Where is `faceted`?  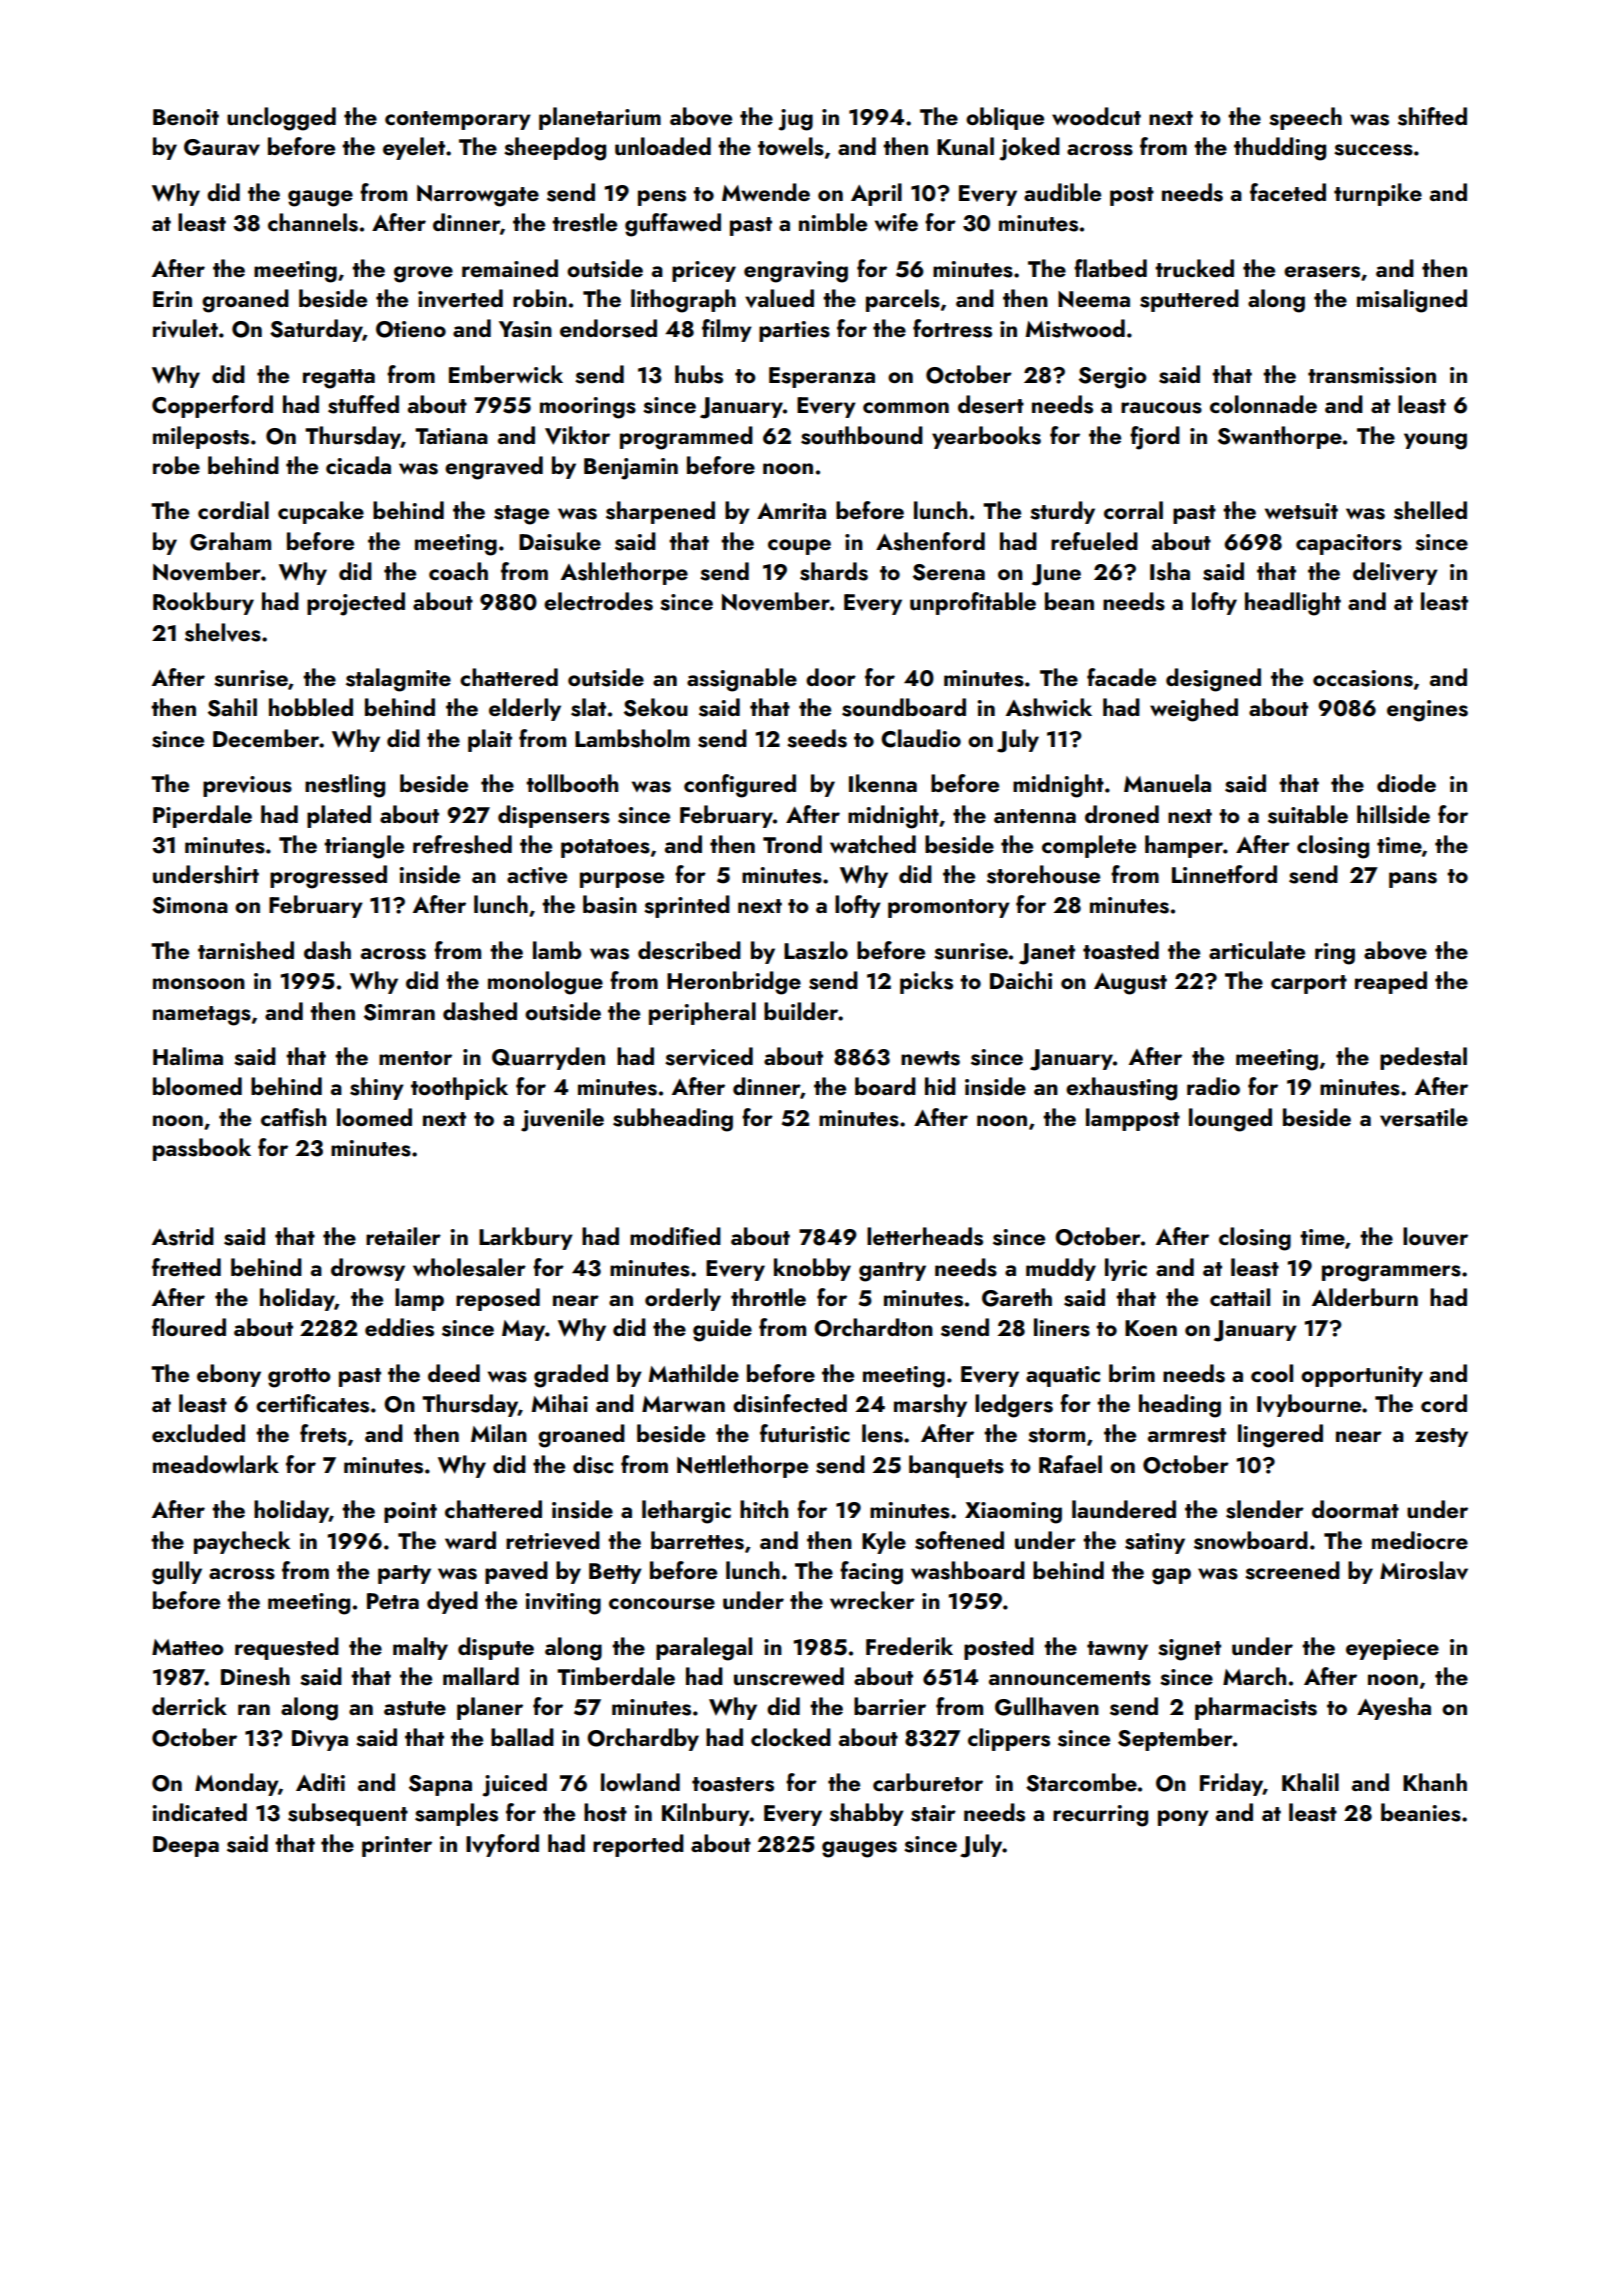 faceted is located at coordinates (1288, 192).
